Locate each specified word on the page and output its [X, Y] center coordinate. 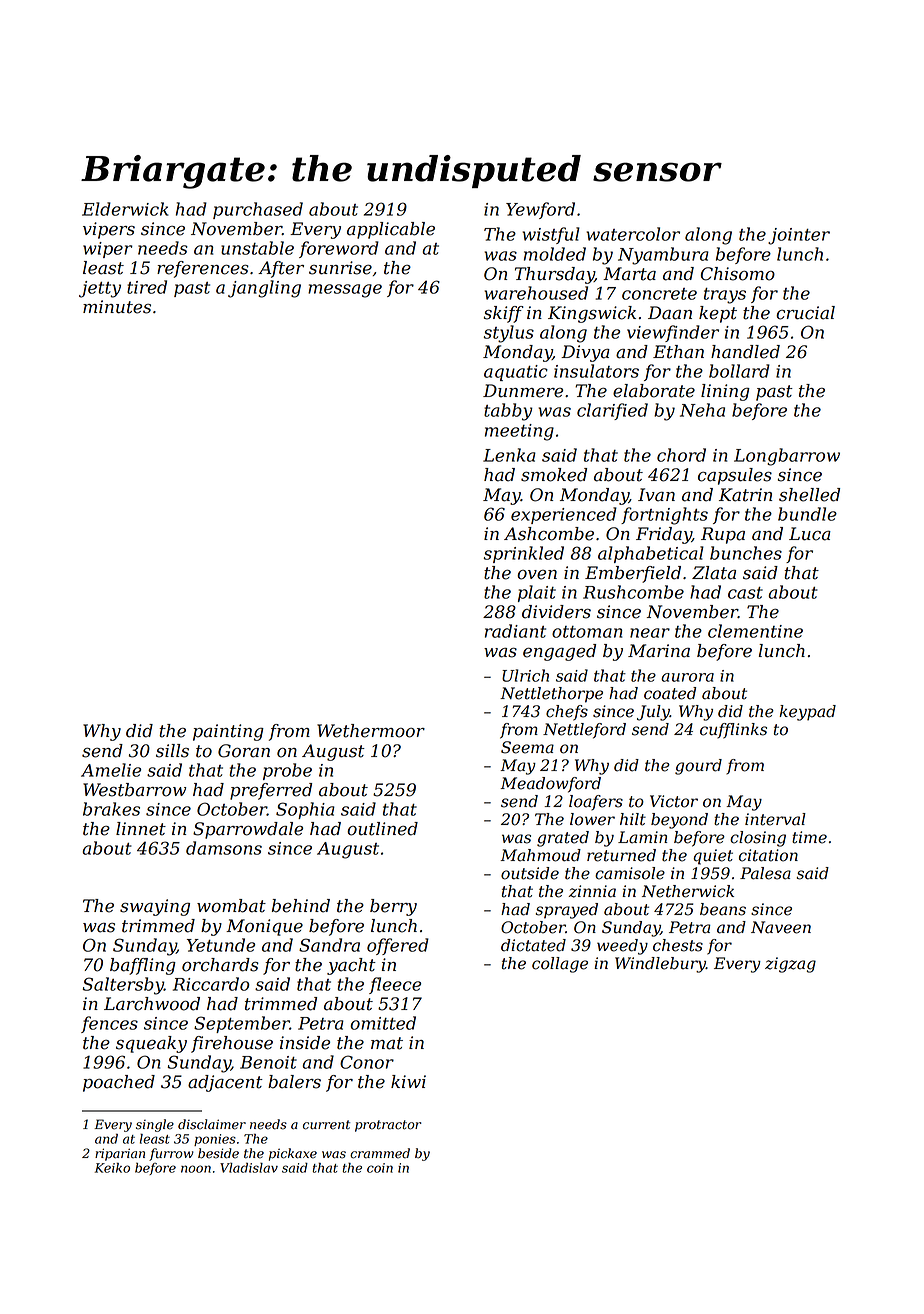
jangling [264, 289]
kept [718, 314]
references [203, 269]
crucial [805, 313]
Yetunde [221, 945]
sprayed [567, 911]
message [345, 291]
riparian [120, 1154]
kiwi [408, 1081]
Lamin [642, 837]
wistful [551, 235]
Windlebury [660, 965]
